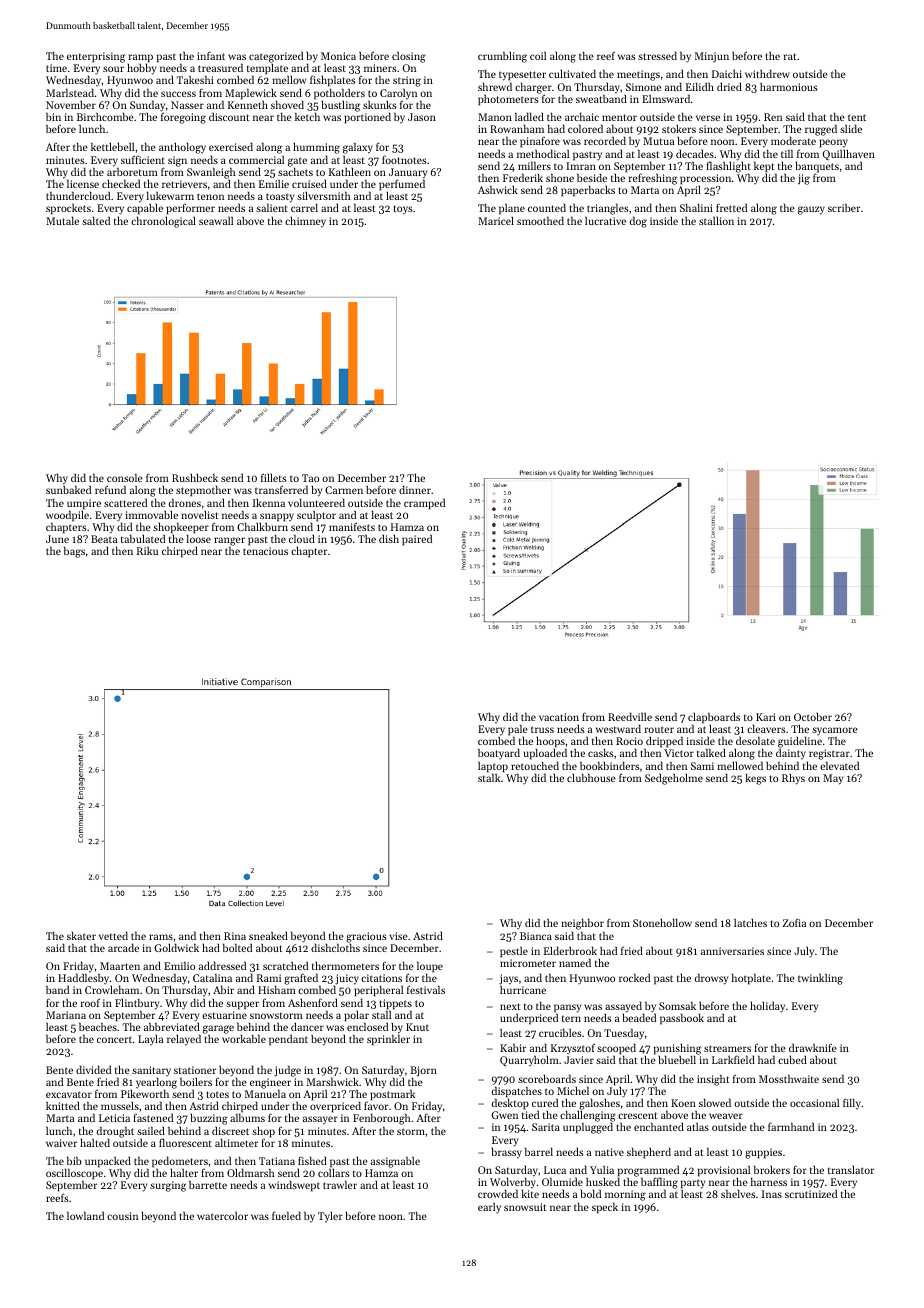 The height and width of the screenshot is (1308, 924). Describe the element at coordinates (605, 1208) in the screenshot. I see `speck` at that location.
